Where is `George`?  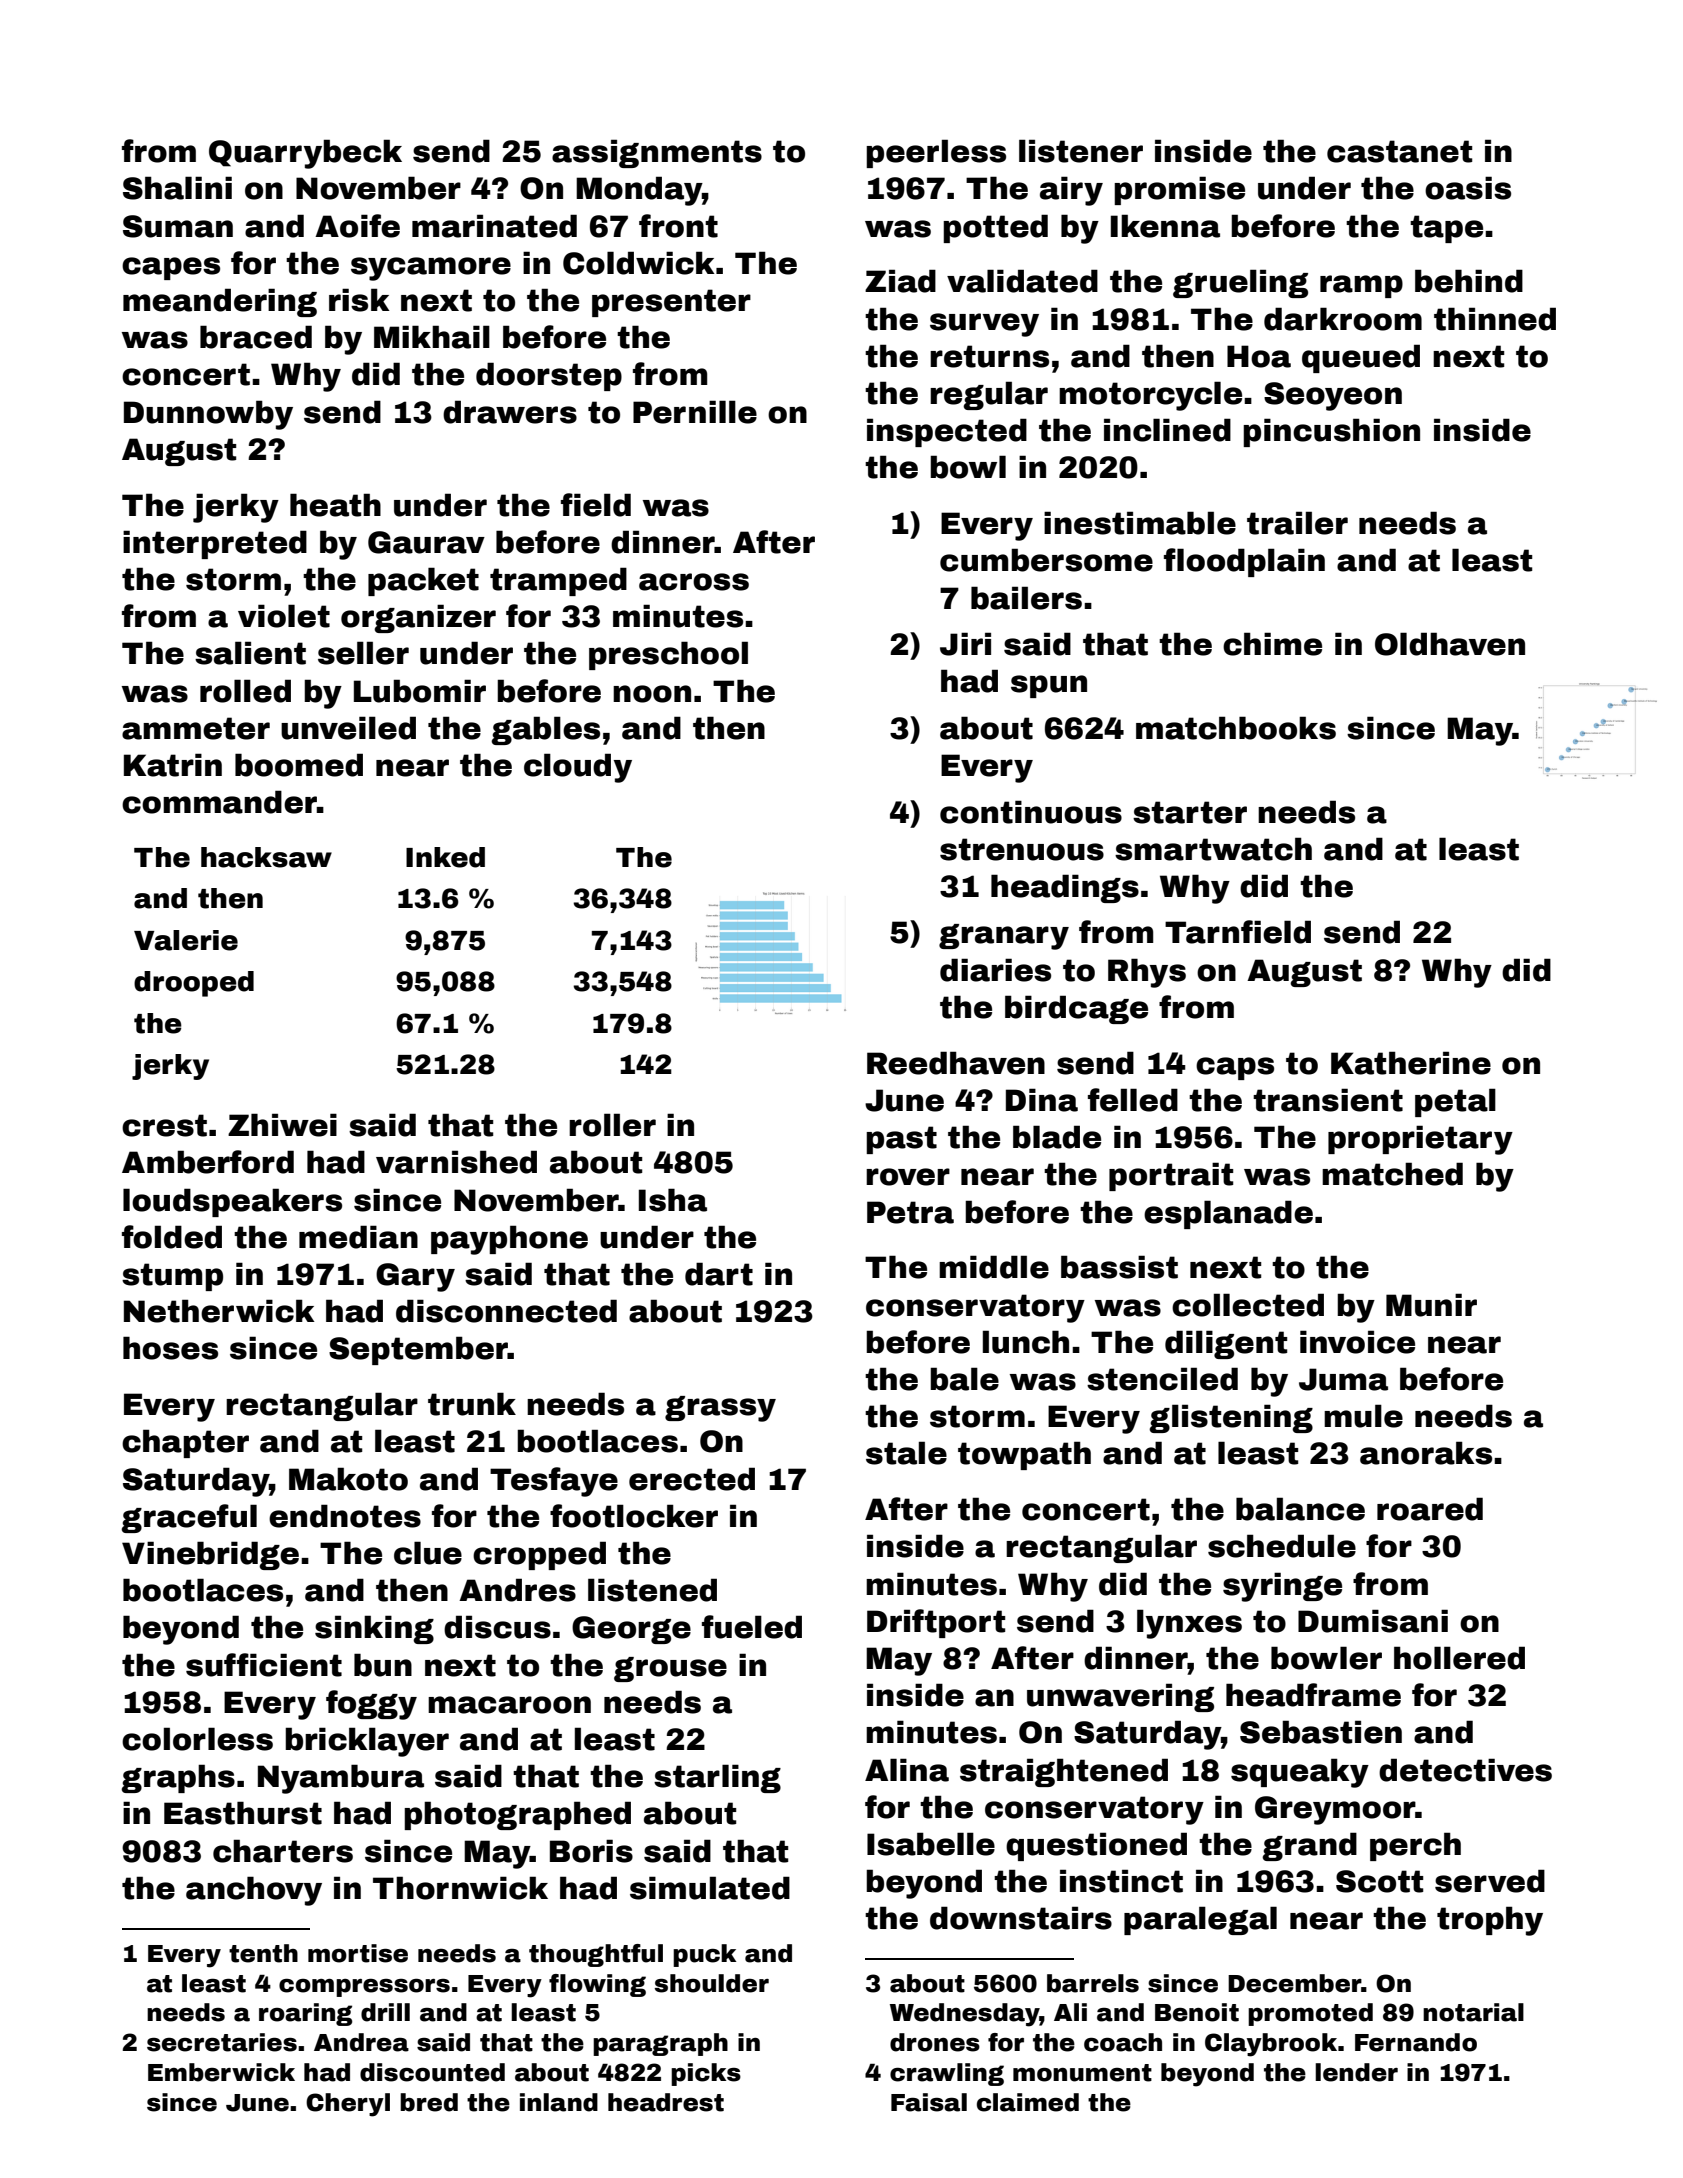
George is located at coordinates (631, 1630).
